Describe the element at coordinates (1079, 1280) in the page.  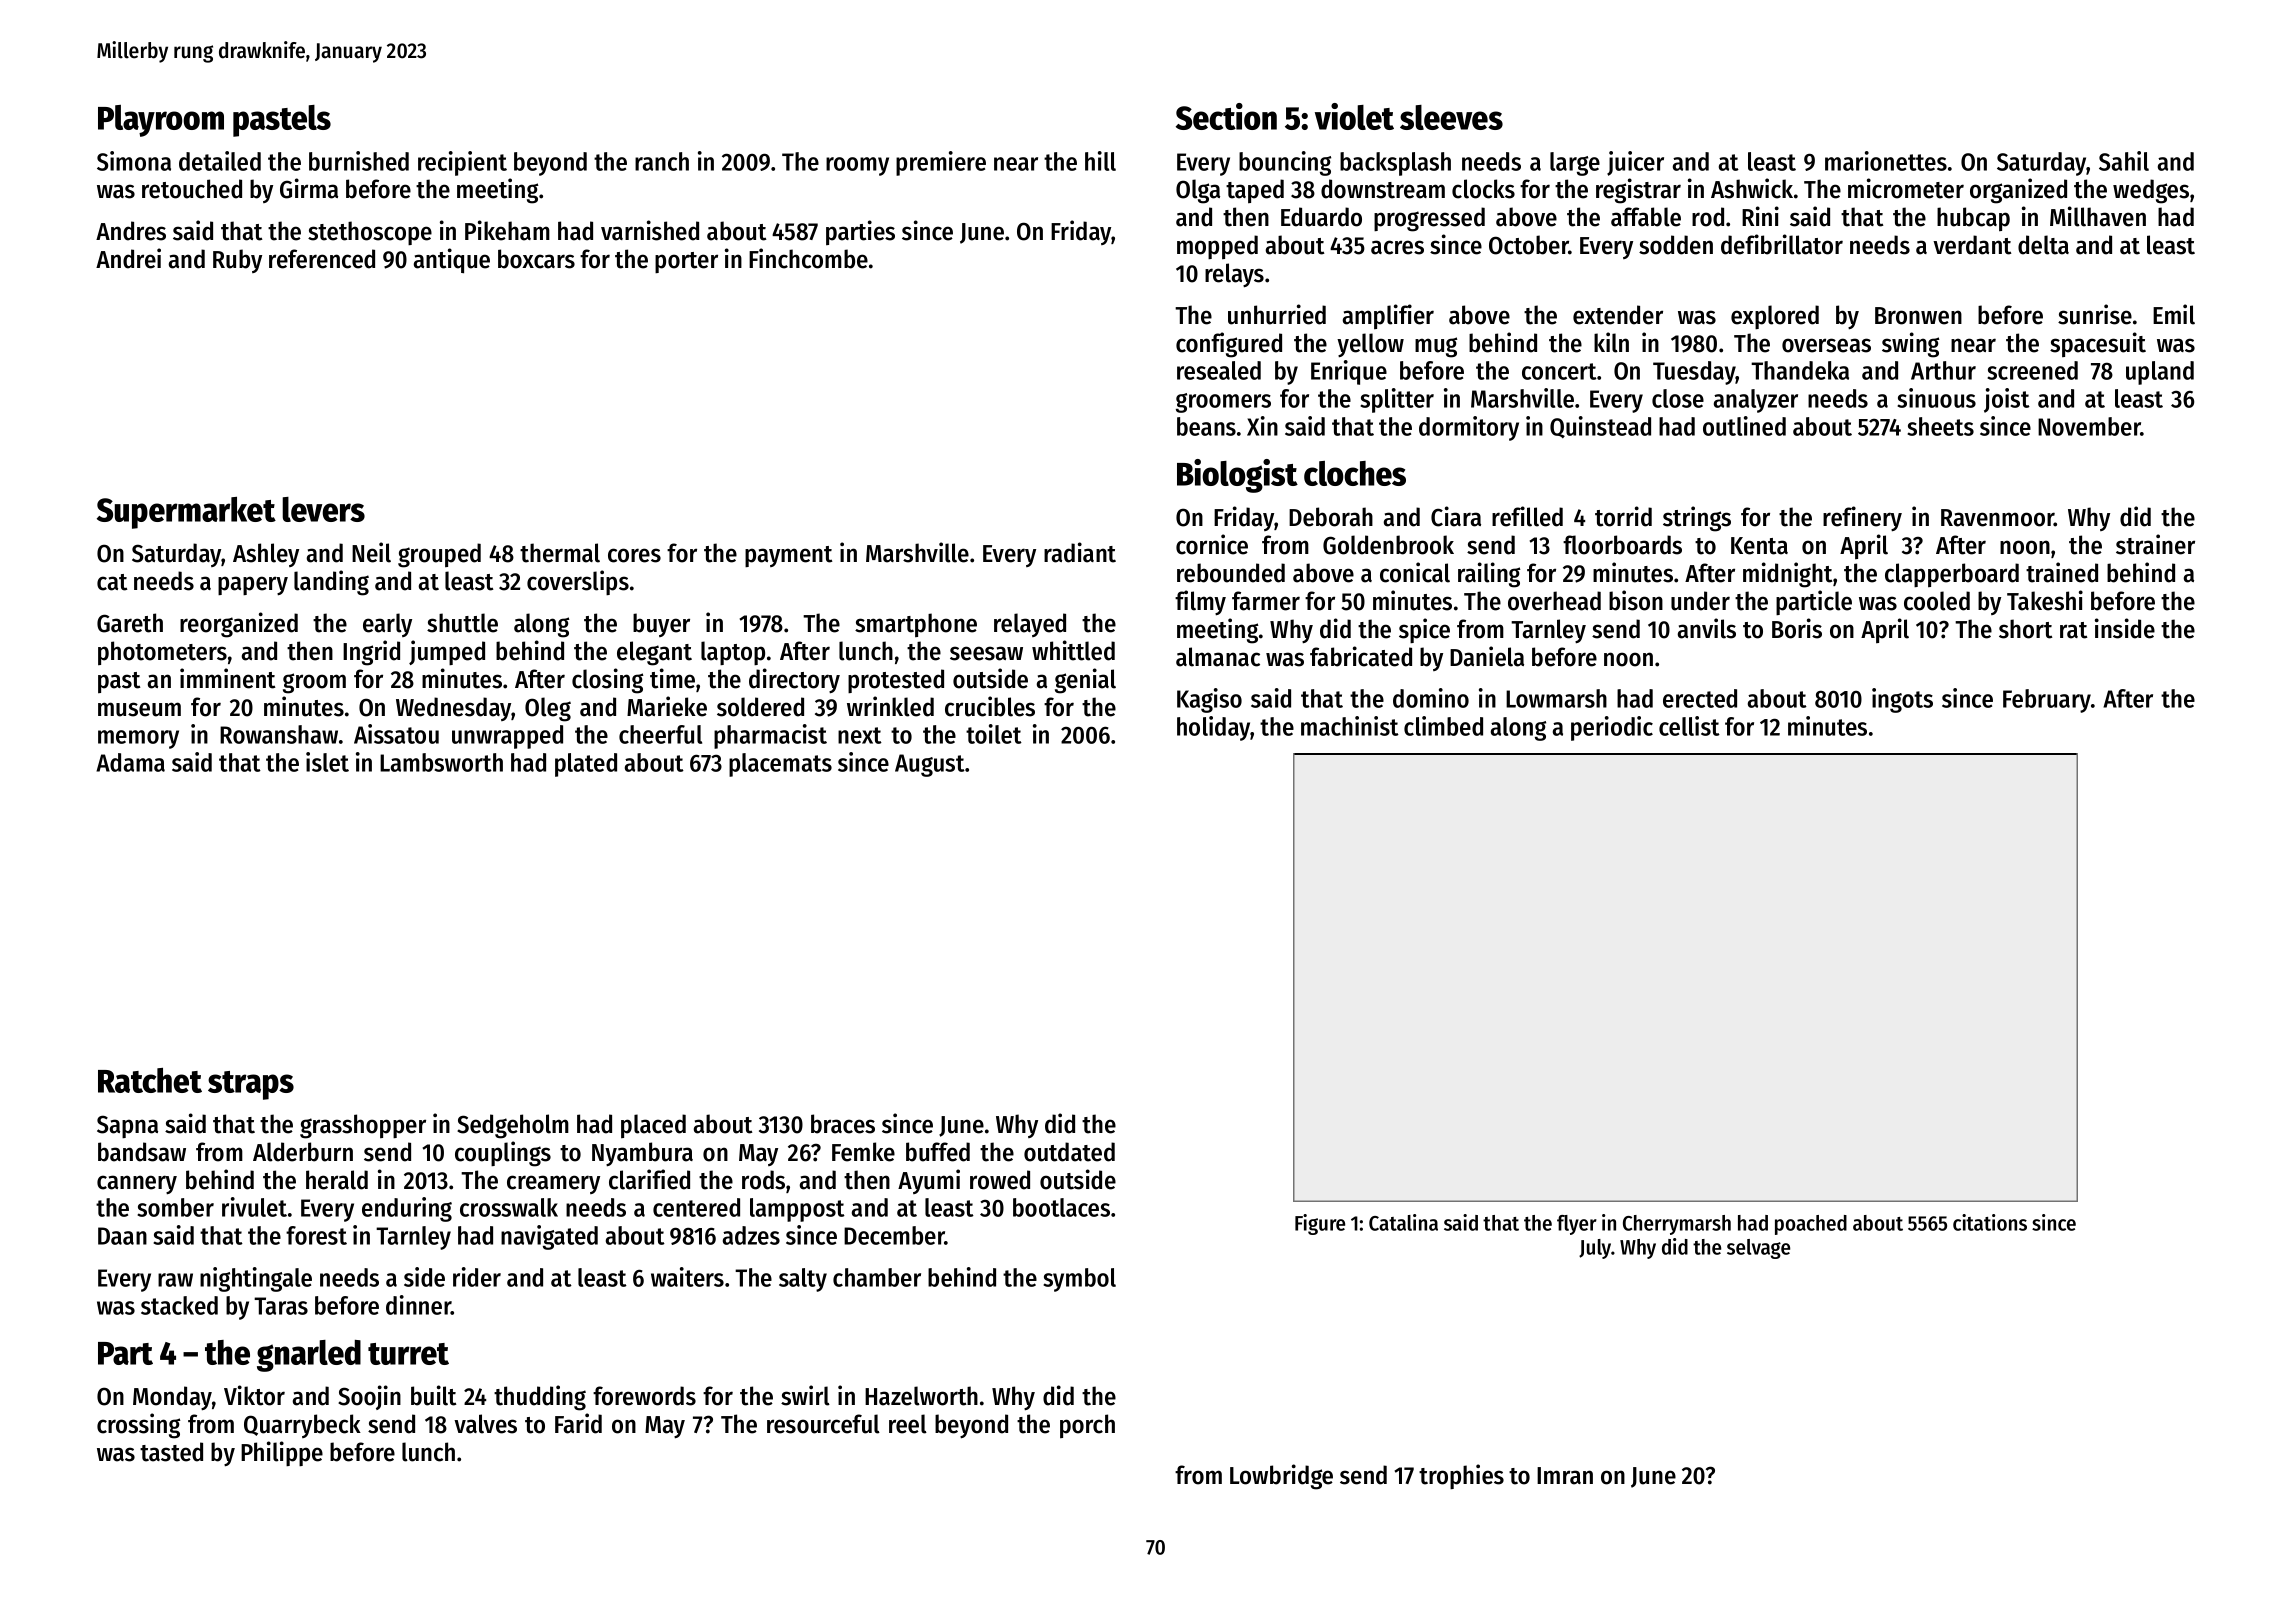
I see `symbol` at that location.
